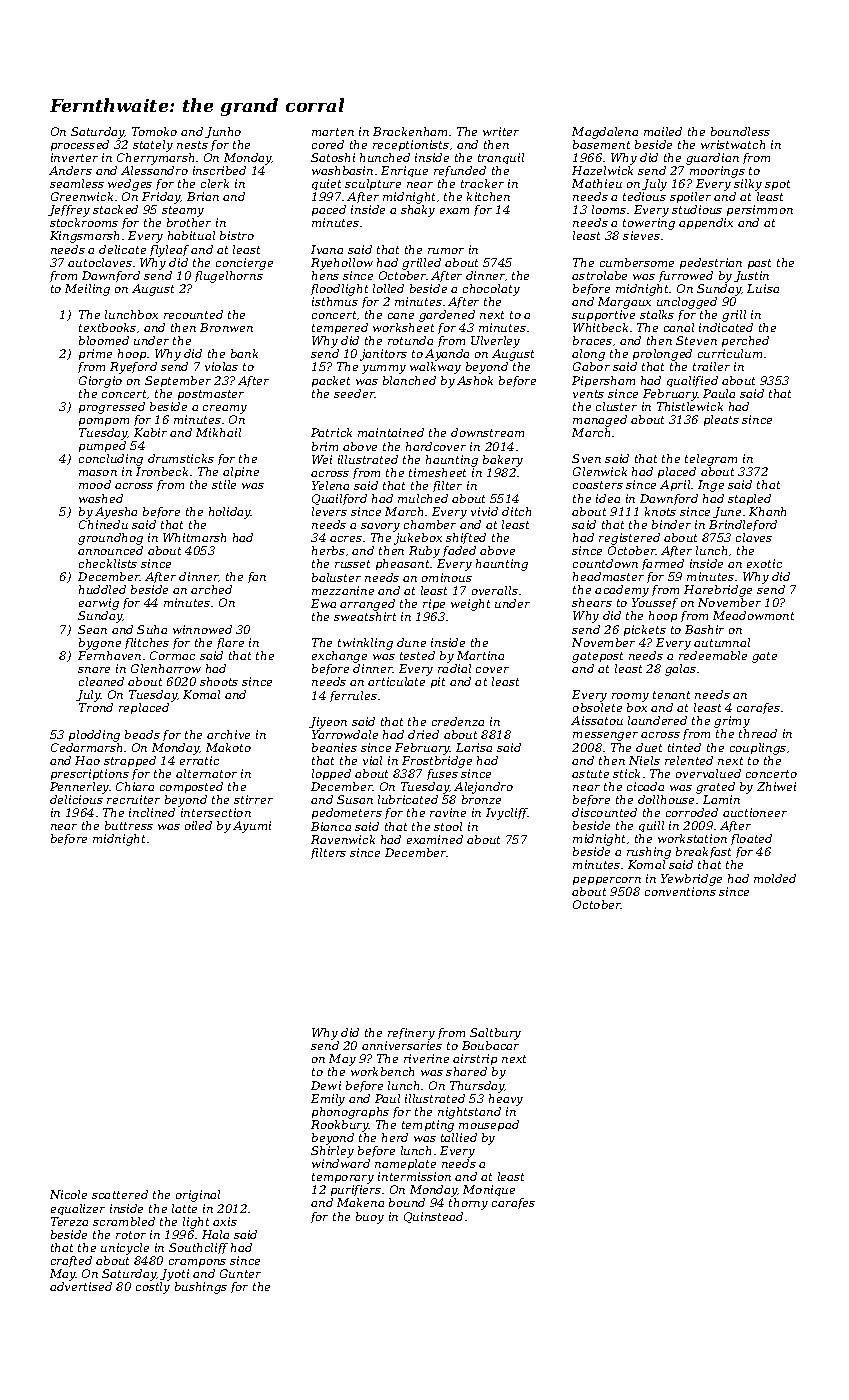  What do you see at coordinates (495, 1034) in the page?
I see `Saltbury` at bounding box center [495, 1034].
